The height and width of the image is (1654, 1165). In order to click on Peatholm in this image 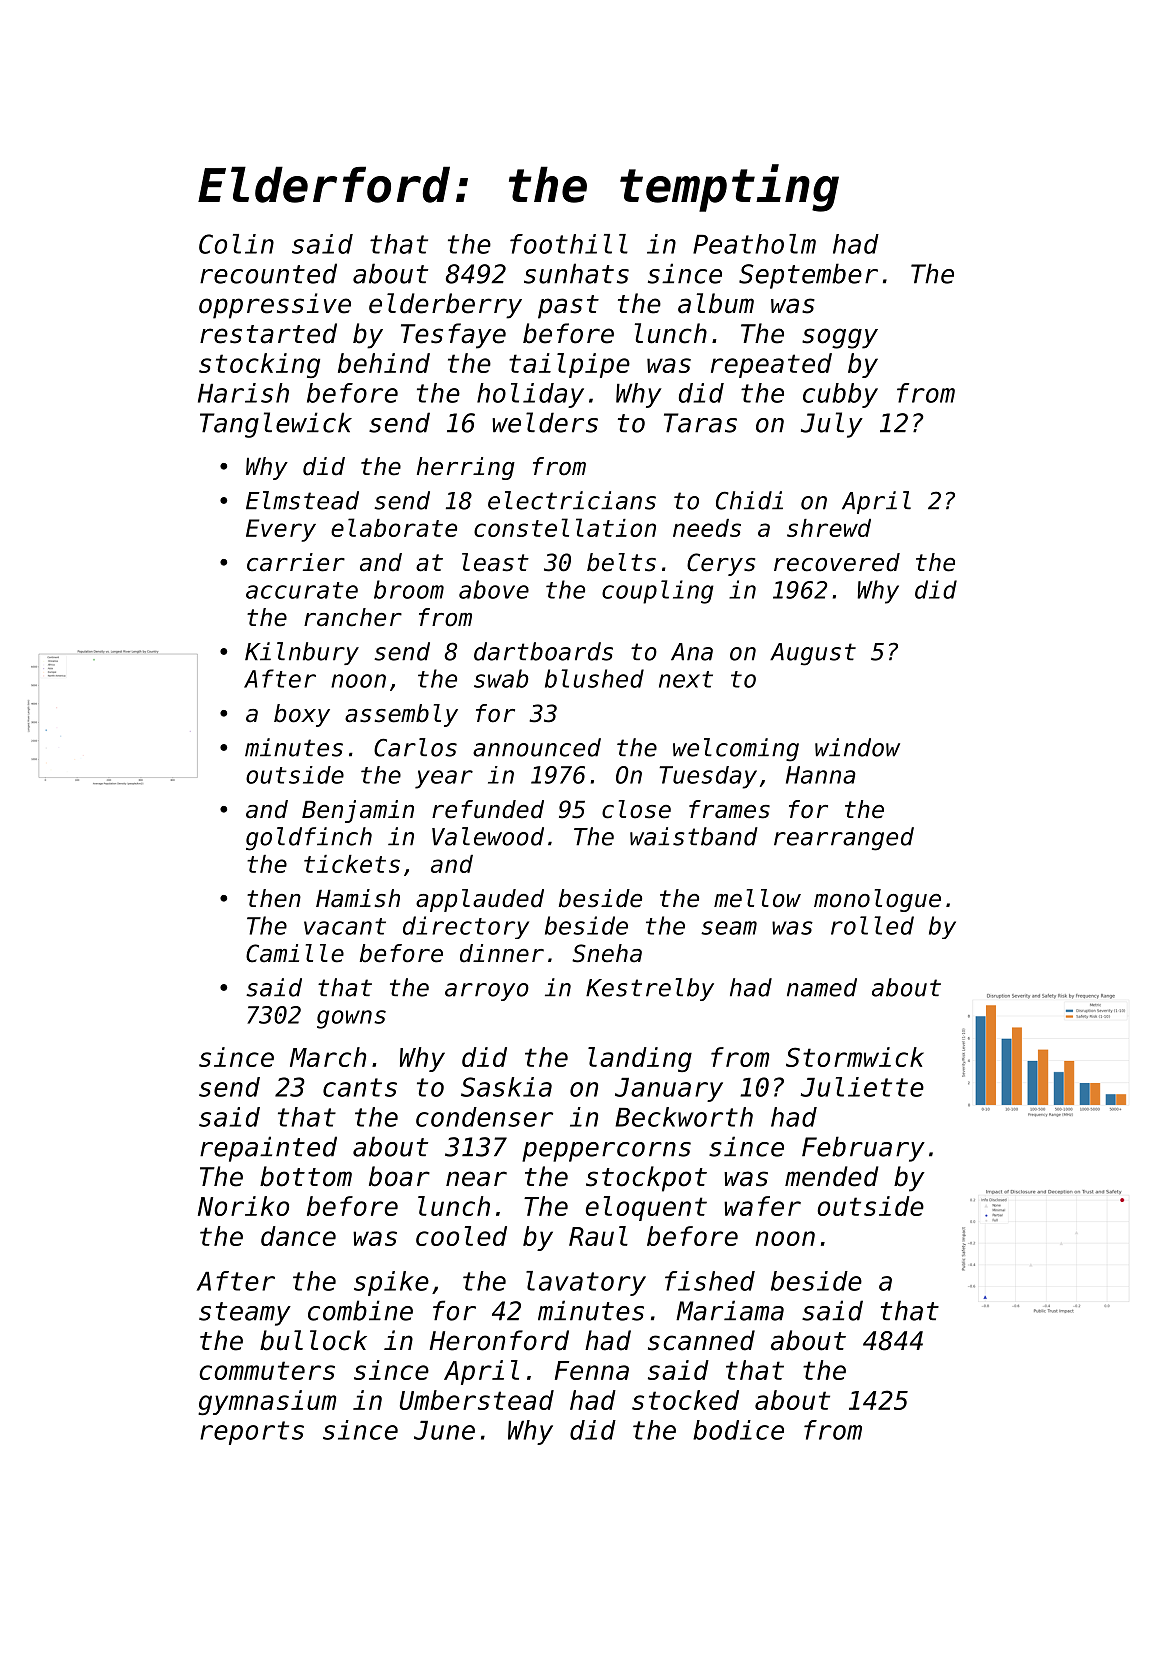, I will do `click(754, 244)`.
